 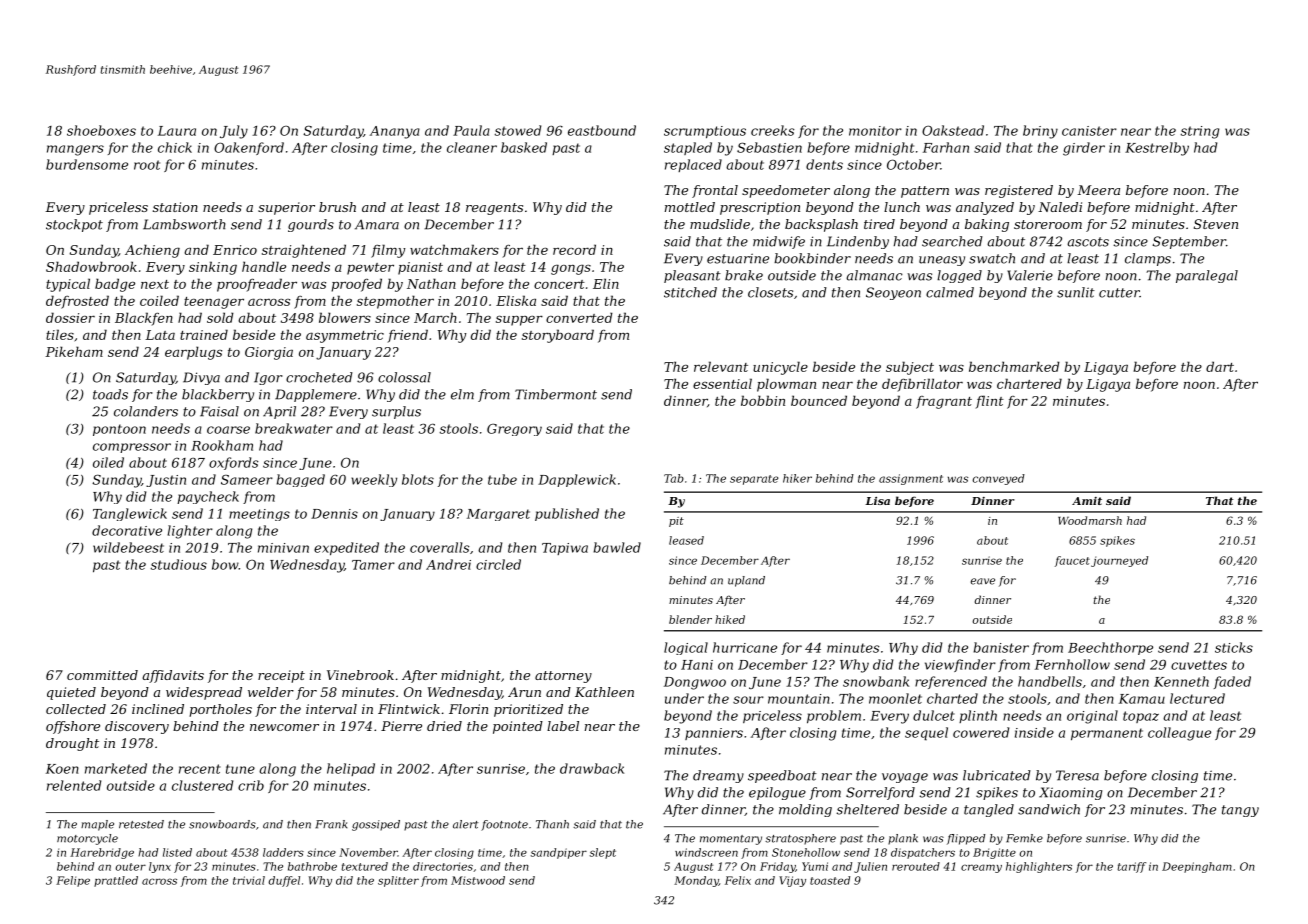 What do you see at coordinates (722, 383) in the screenshot?
I see `essential` at bounding box center [722, 383].
